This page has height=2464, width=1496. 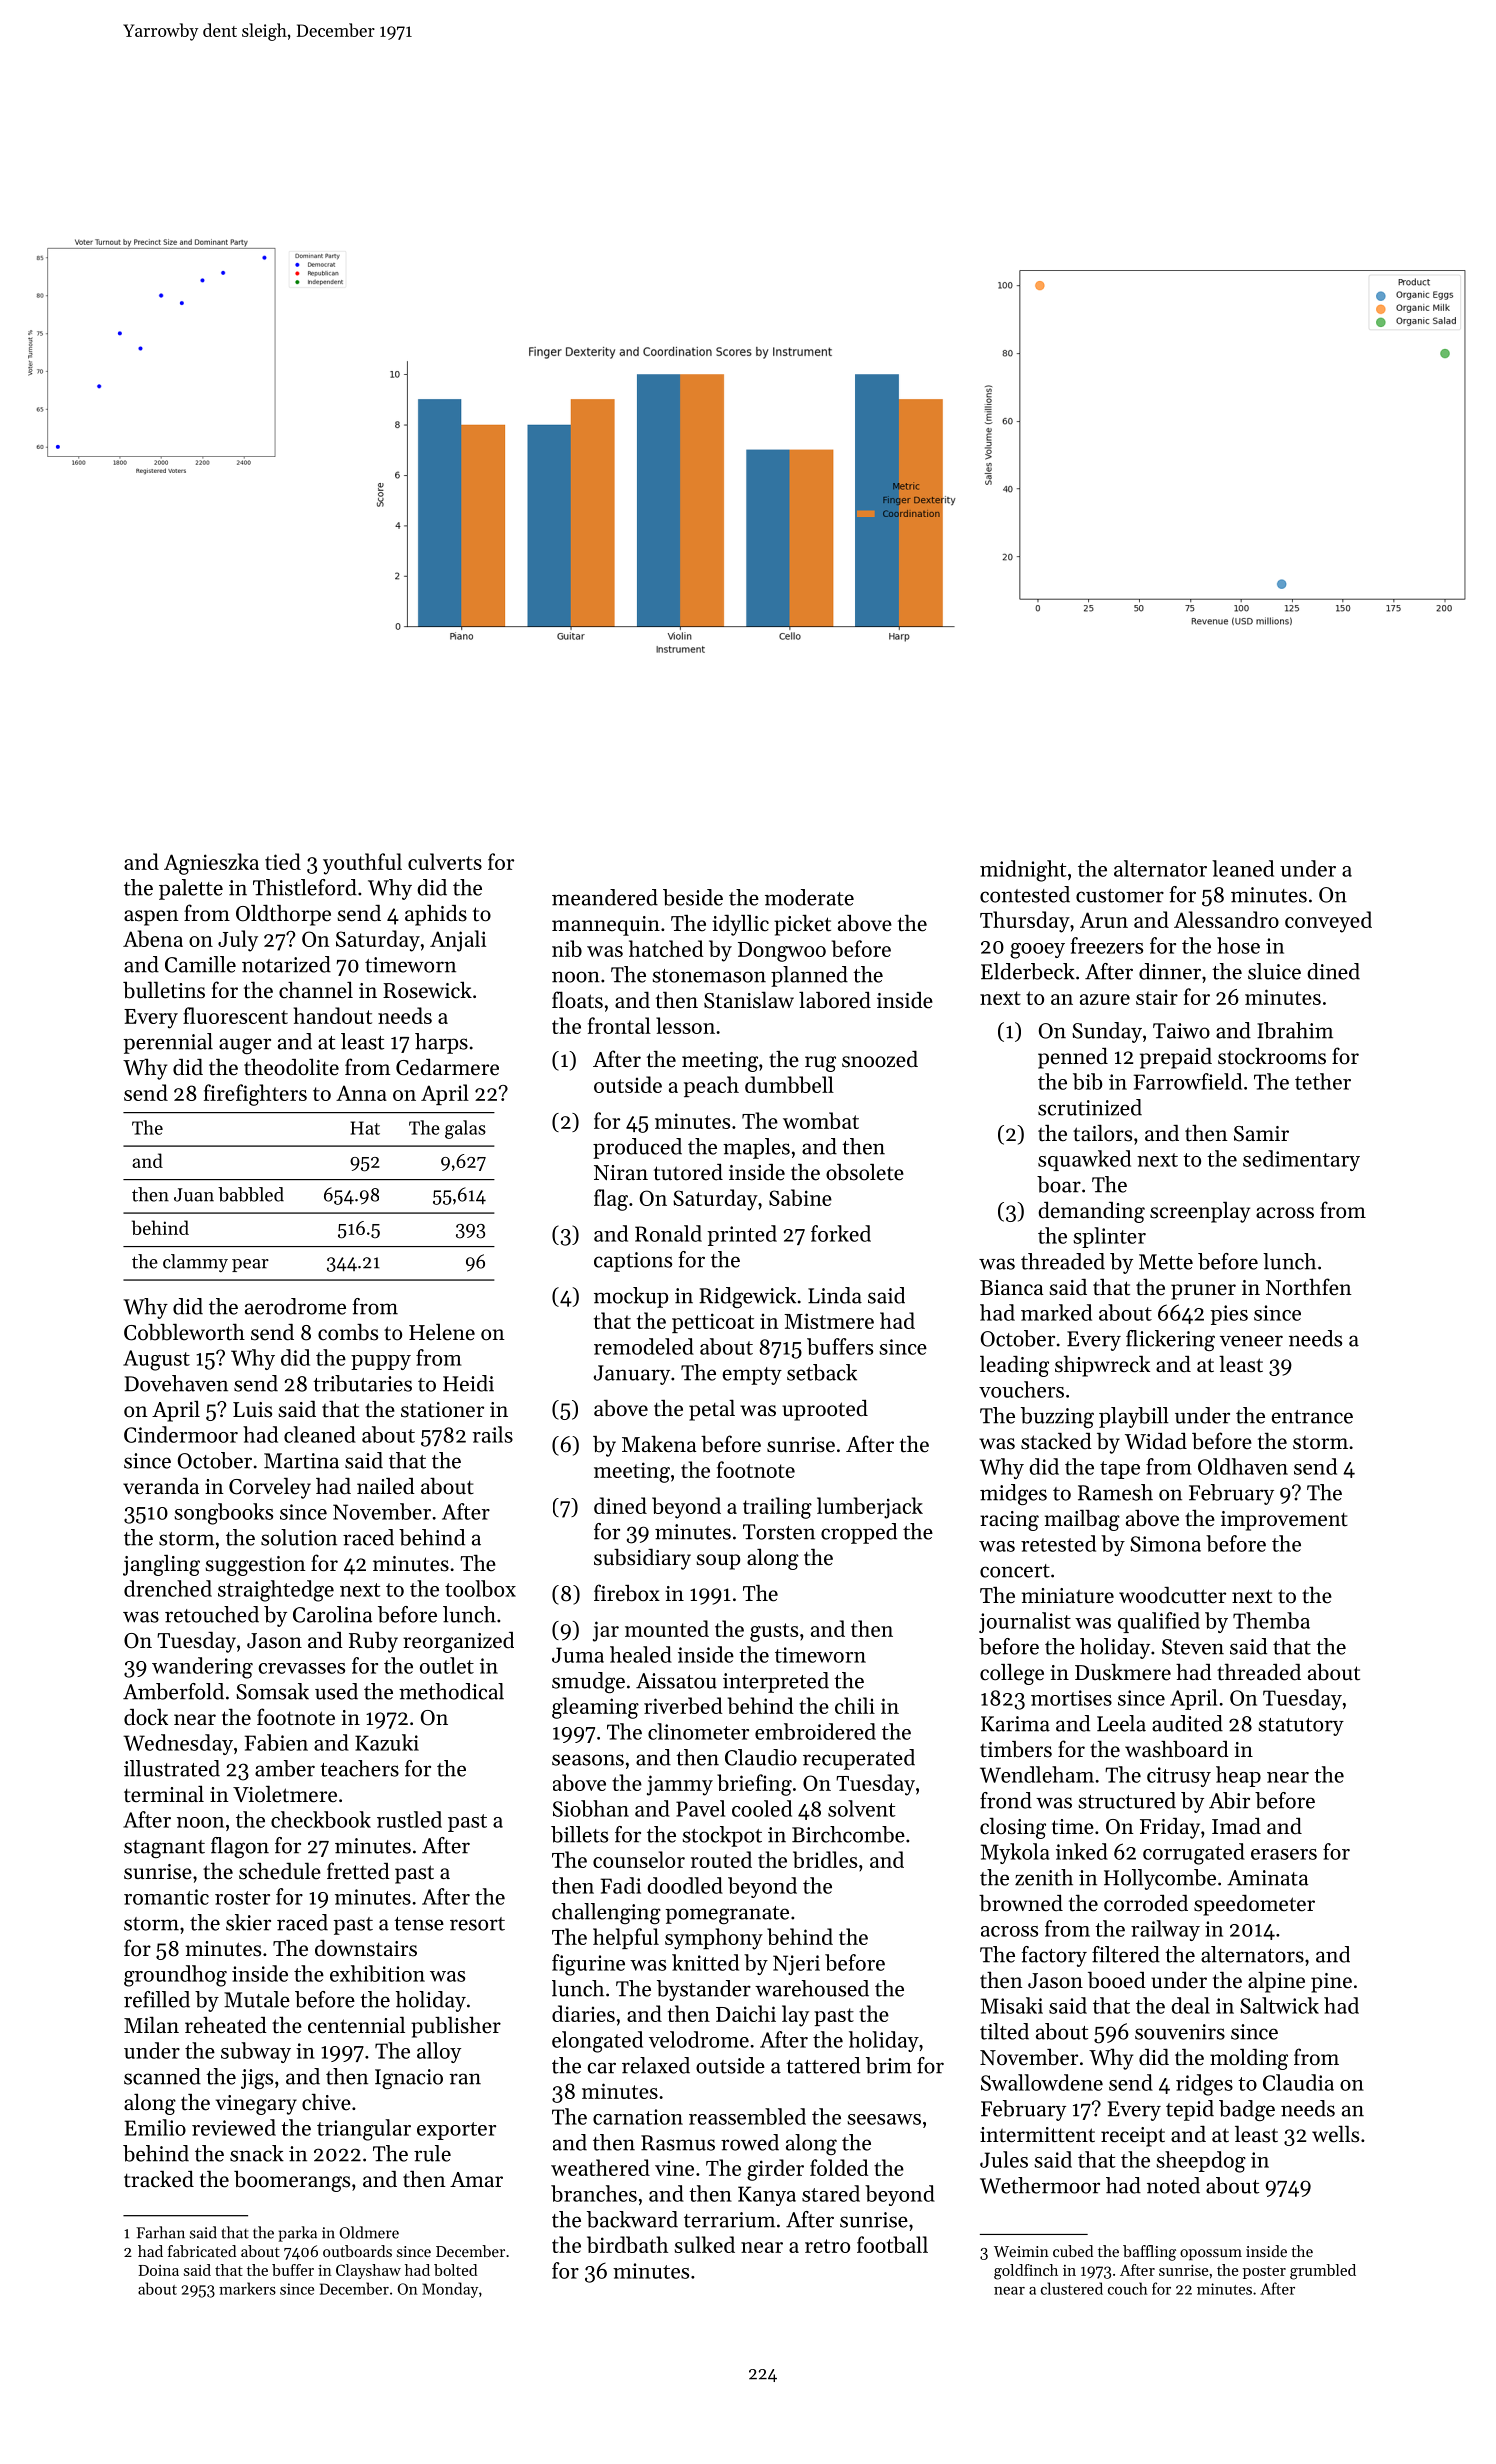 I want to click on improvement, so click(x=1284, y=1521).
